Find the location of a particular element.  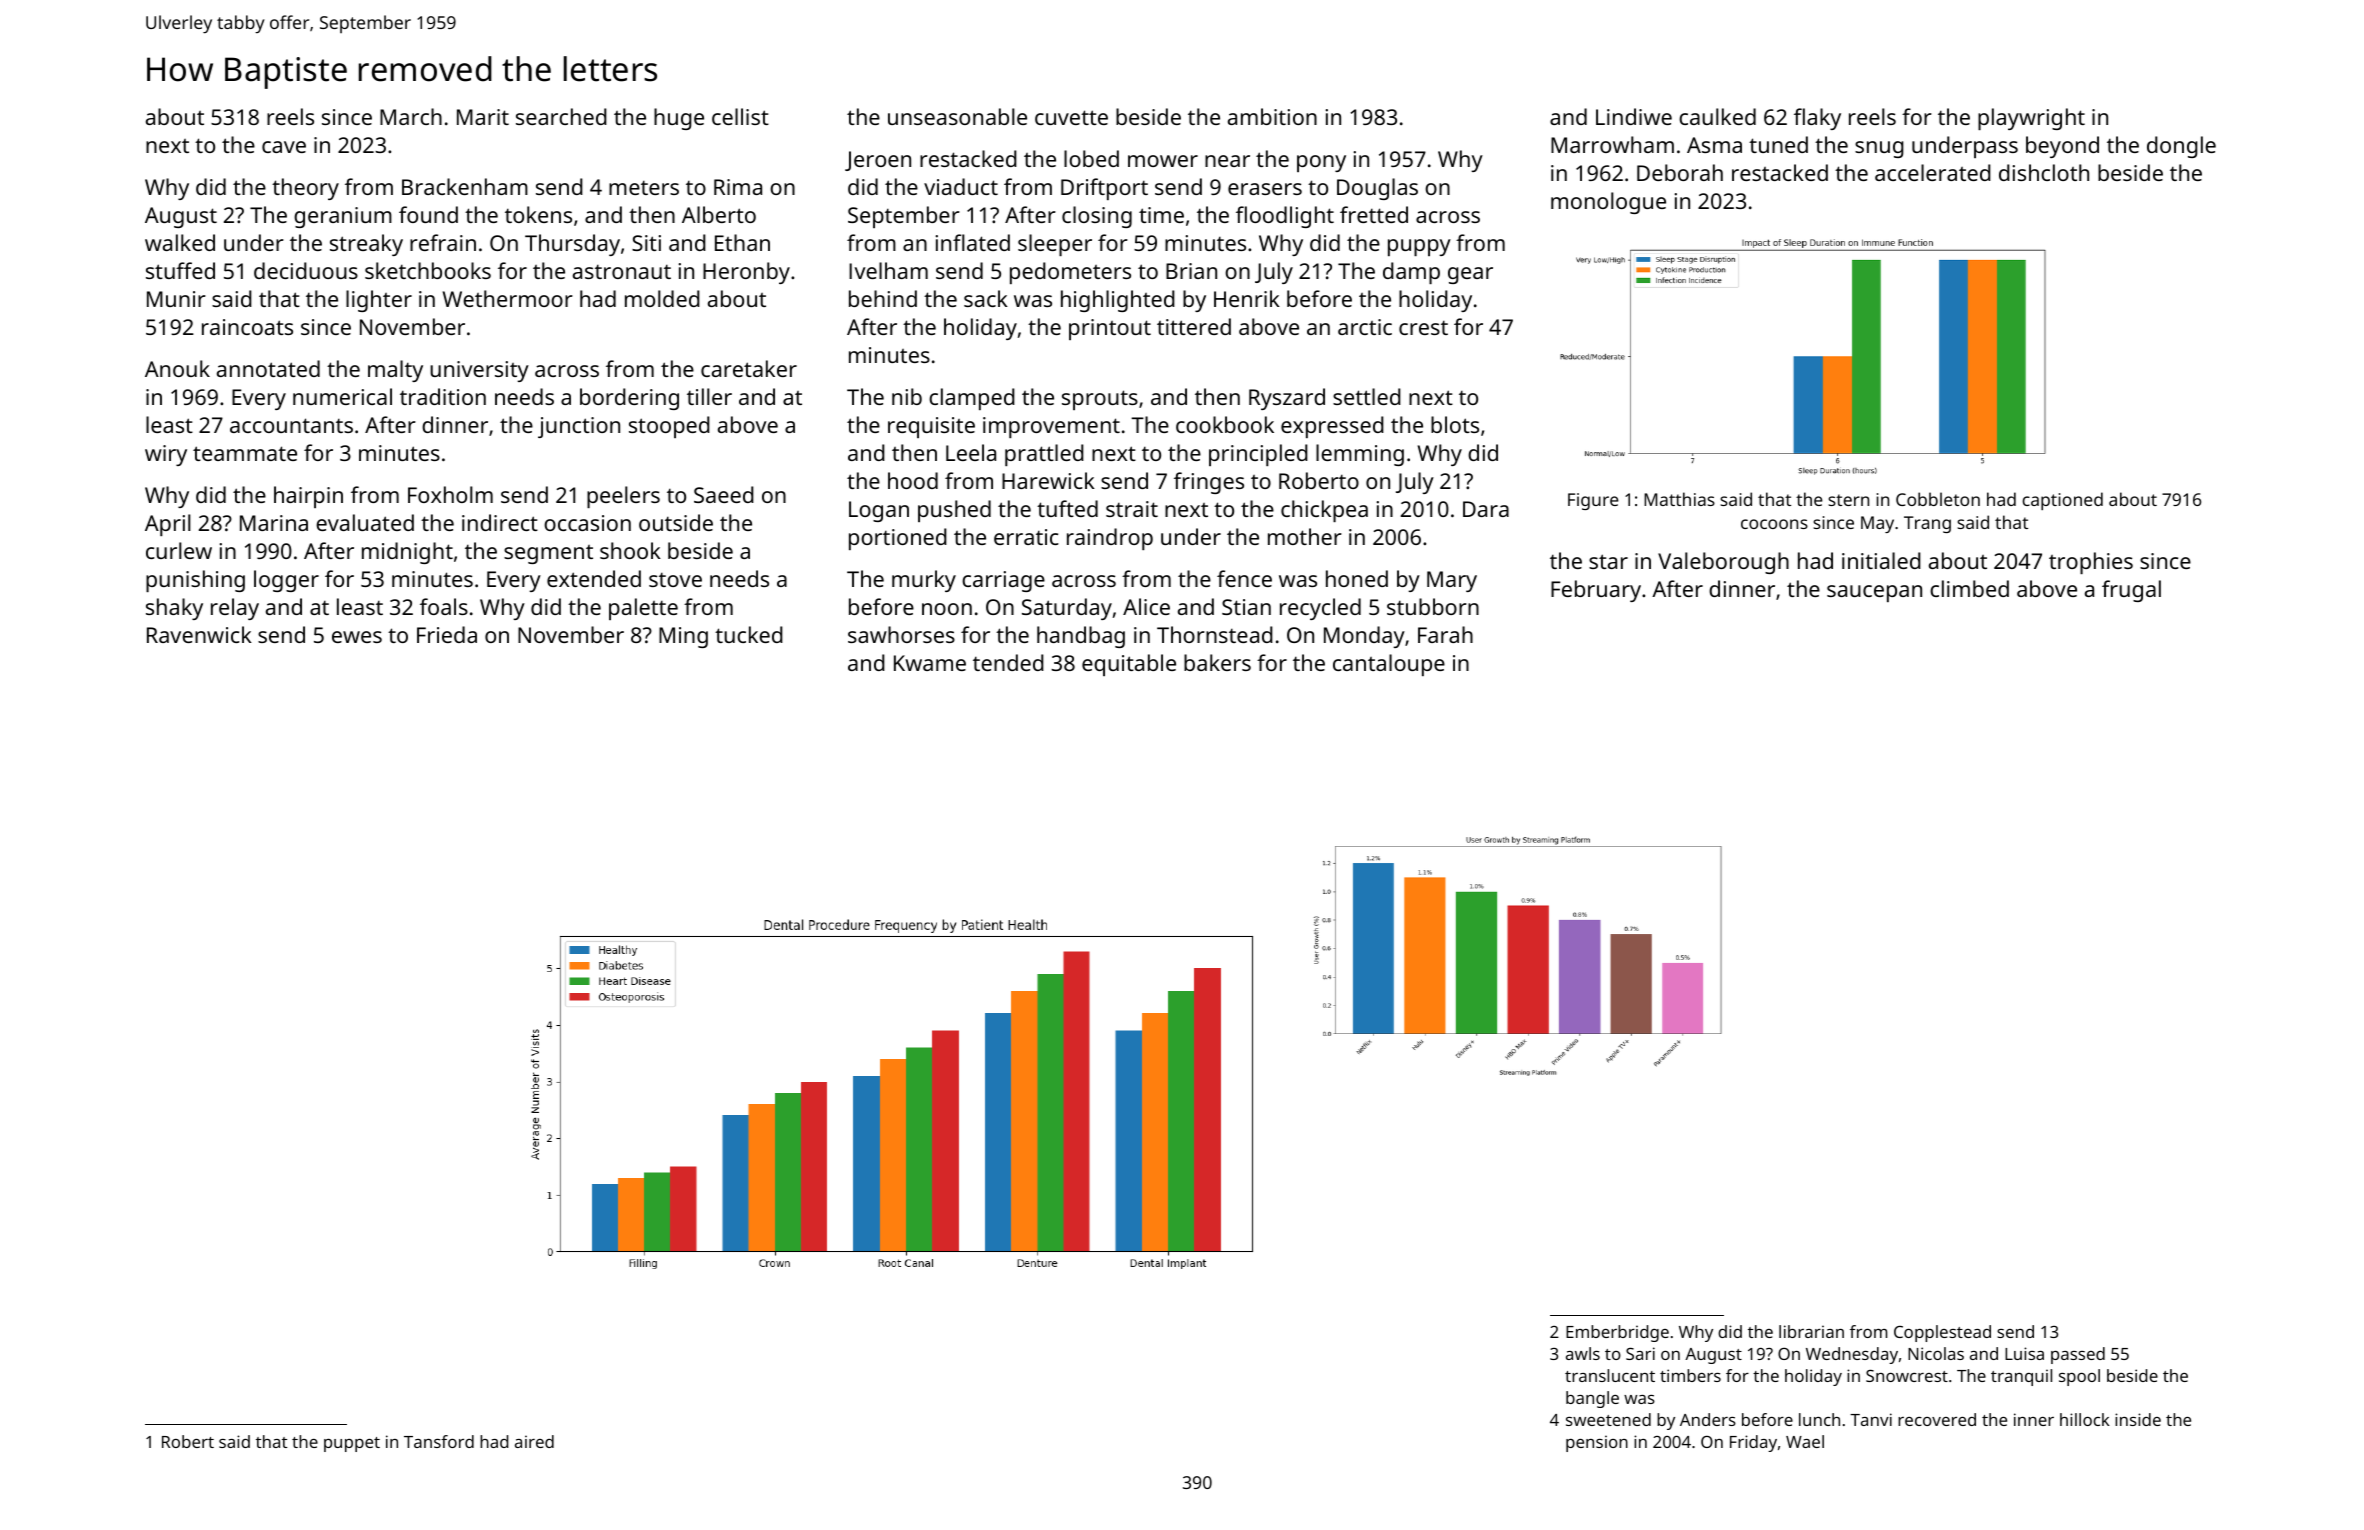

stern is located at coordinates (1848, 500).
